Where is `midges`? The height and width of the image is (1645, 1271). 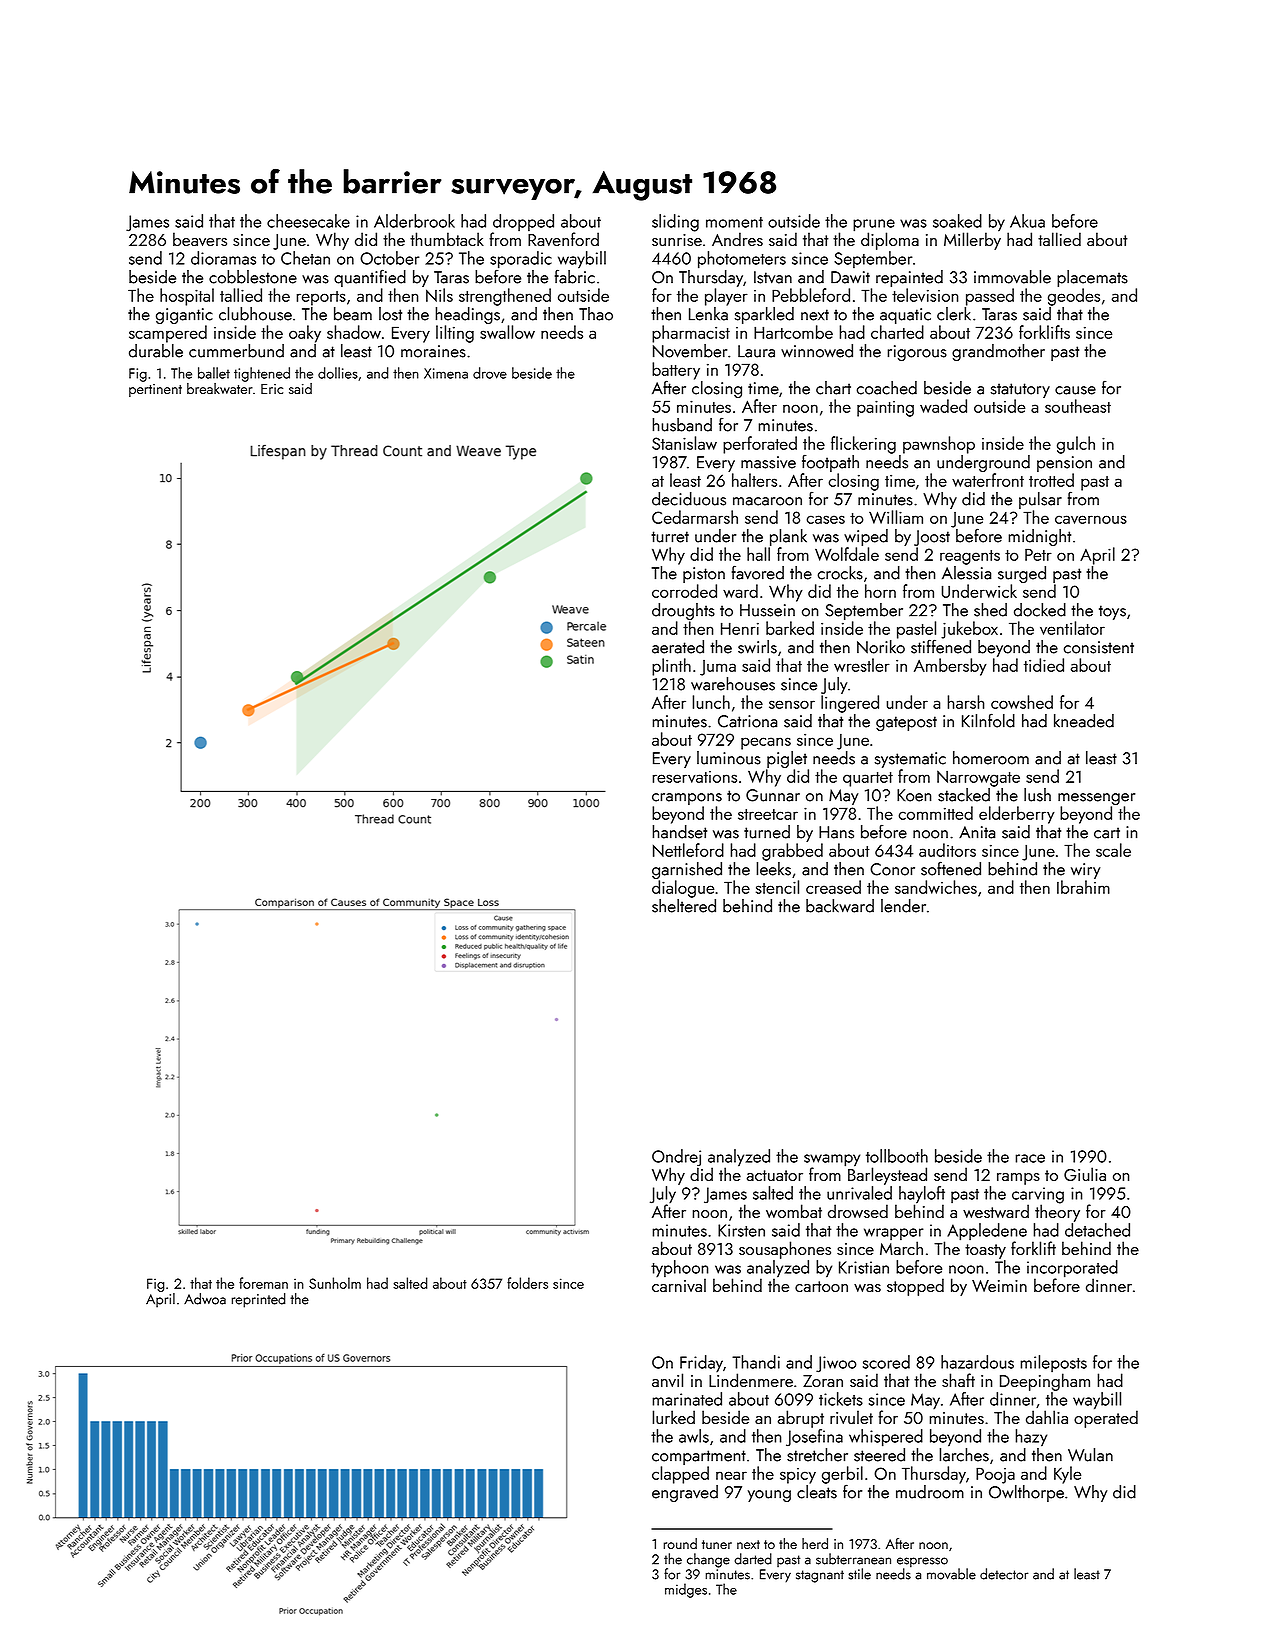 midges is located at coordinates (686, 1590).
